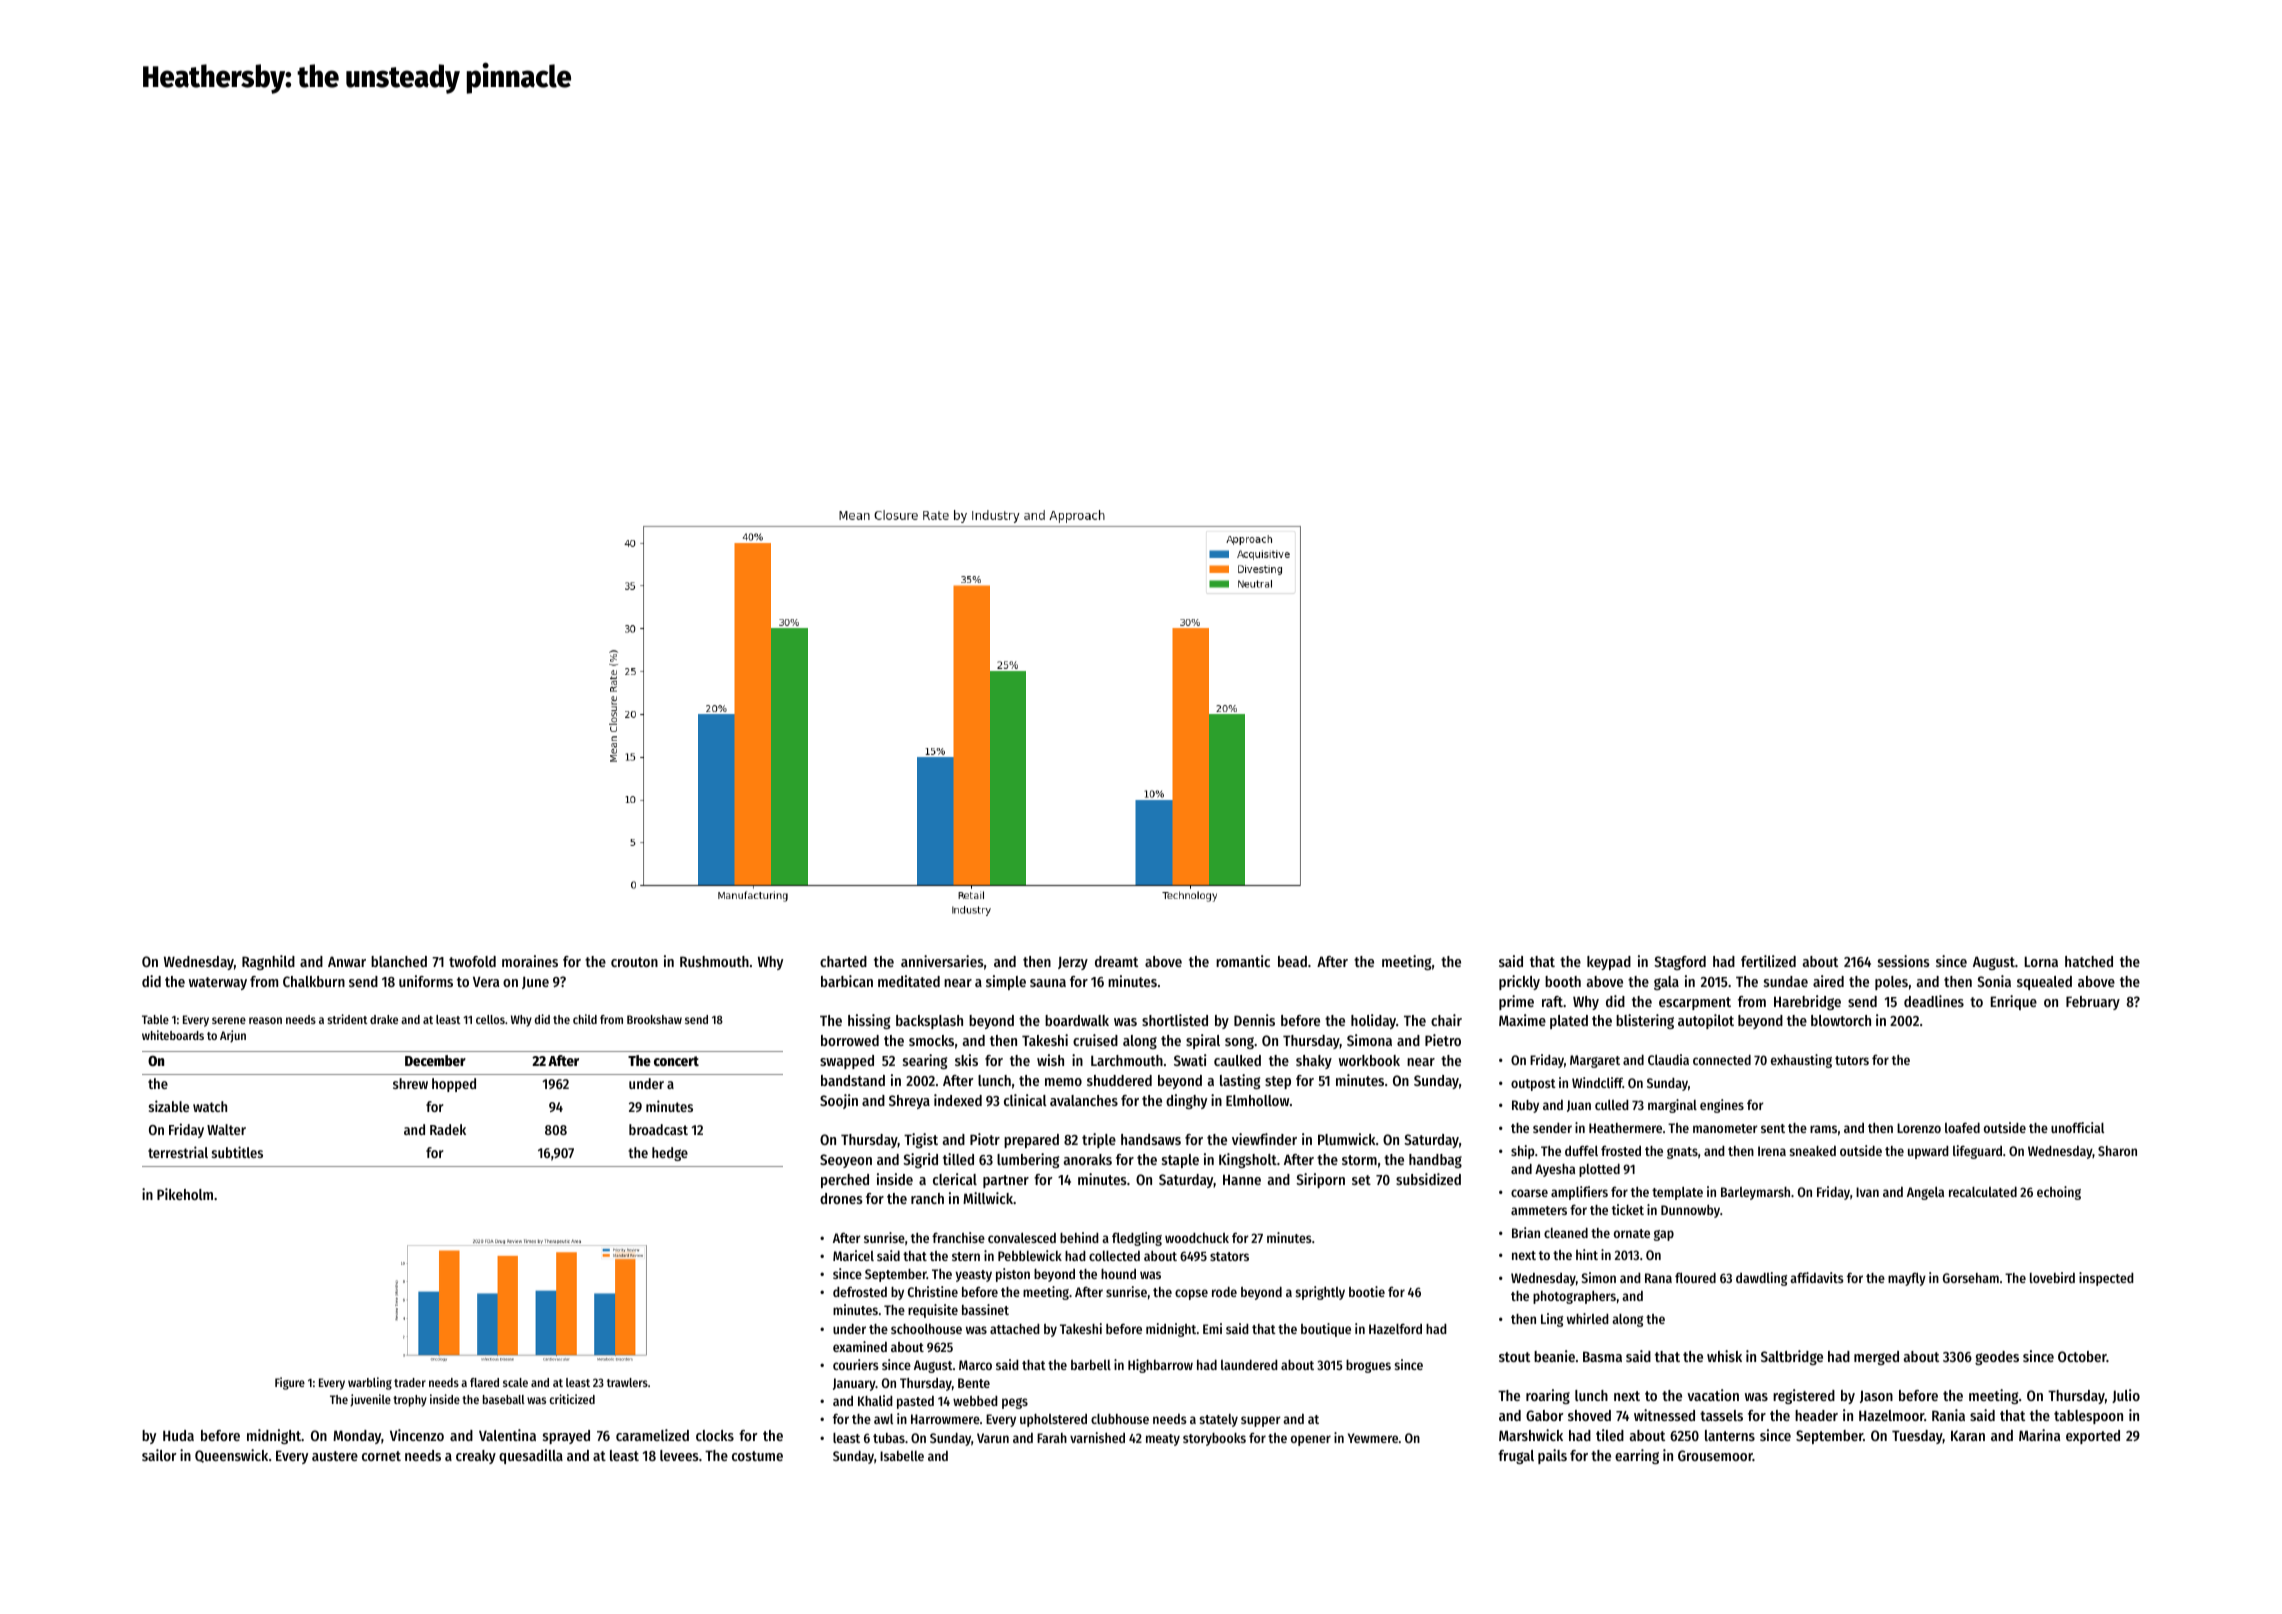 The width and height of the screenshot is (2282, 1614). What do you see at coordinates (1116, 961) in the screenshot?
I see `dreamt` at bounding box center [1116, 961].
